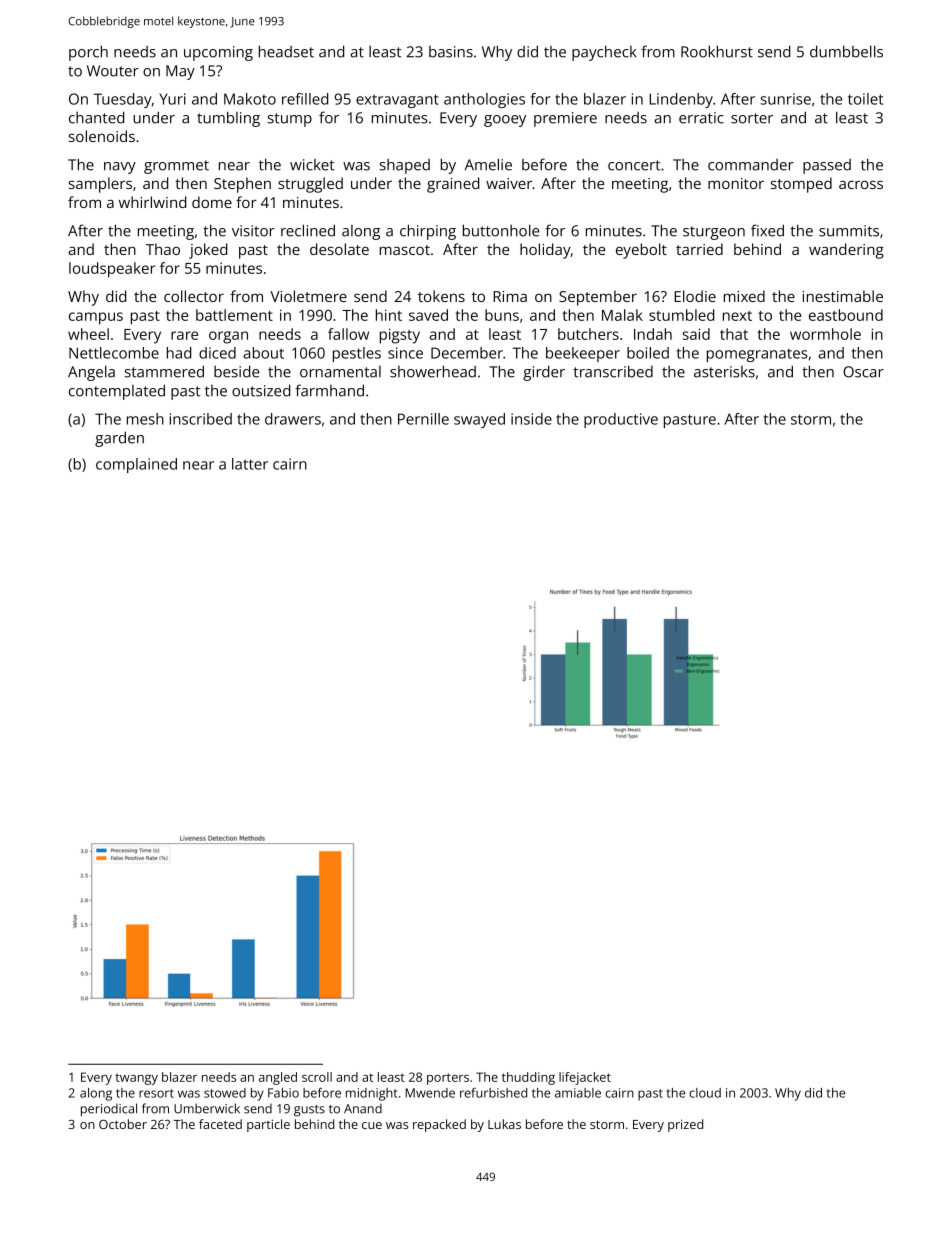  What do you see at coordinates (451, 52) in the document?
I see `basins` at bounding box center [451, 52].
